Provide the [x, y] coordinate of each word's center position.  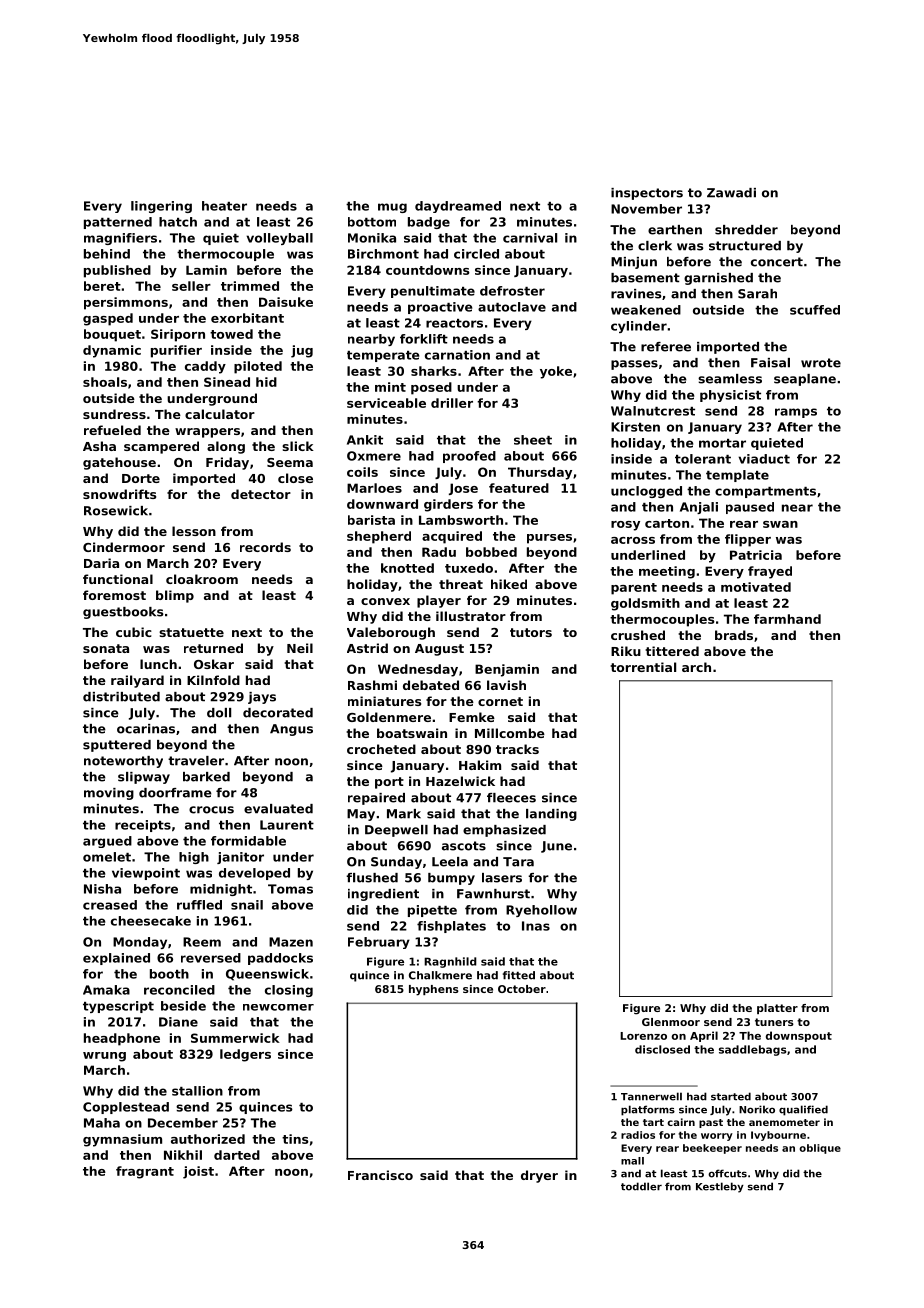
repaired [376, 799]
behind [107, 254]
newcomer [278, 1007]
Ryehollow [541, 911]
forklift [424, 339]
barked [206, 777]
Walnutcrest [653, 411]
